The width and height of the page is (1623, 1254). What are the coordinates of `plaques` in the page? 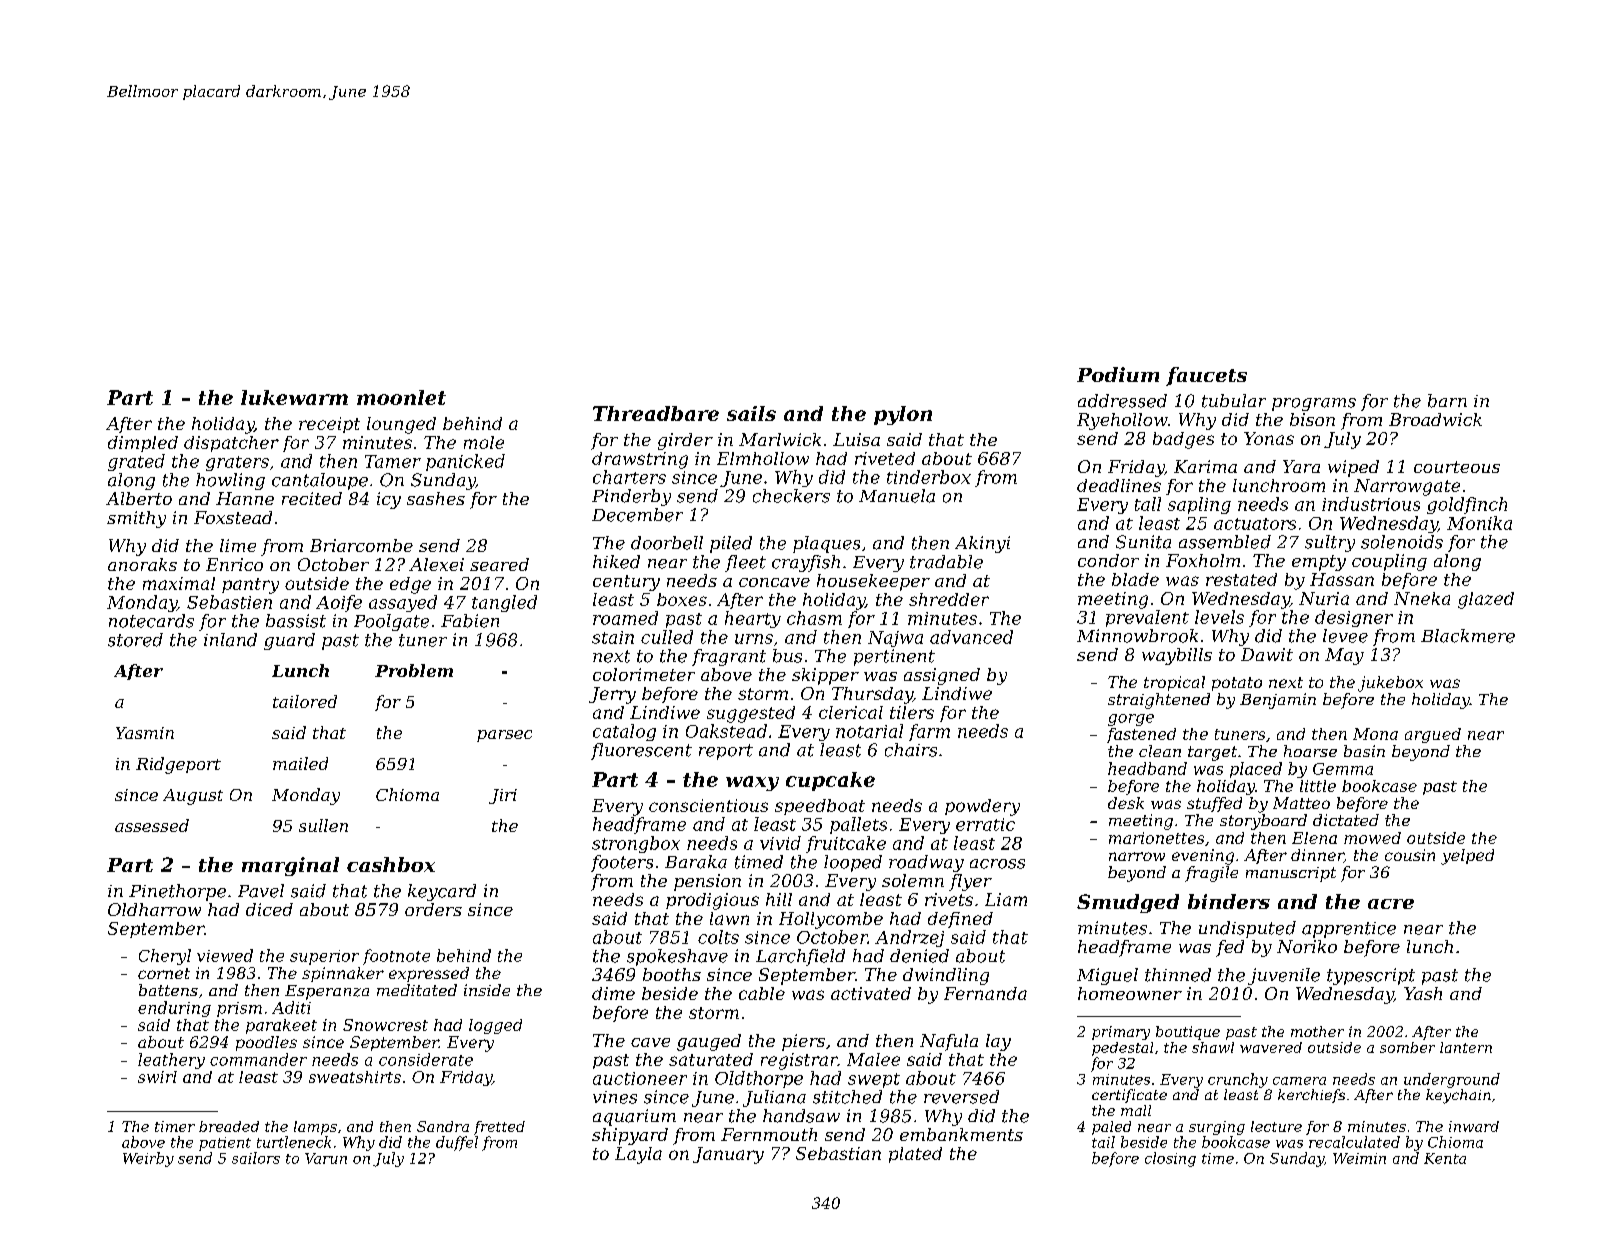 It's located at (826, 544).
